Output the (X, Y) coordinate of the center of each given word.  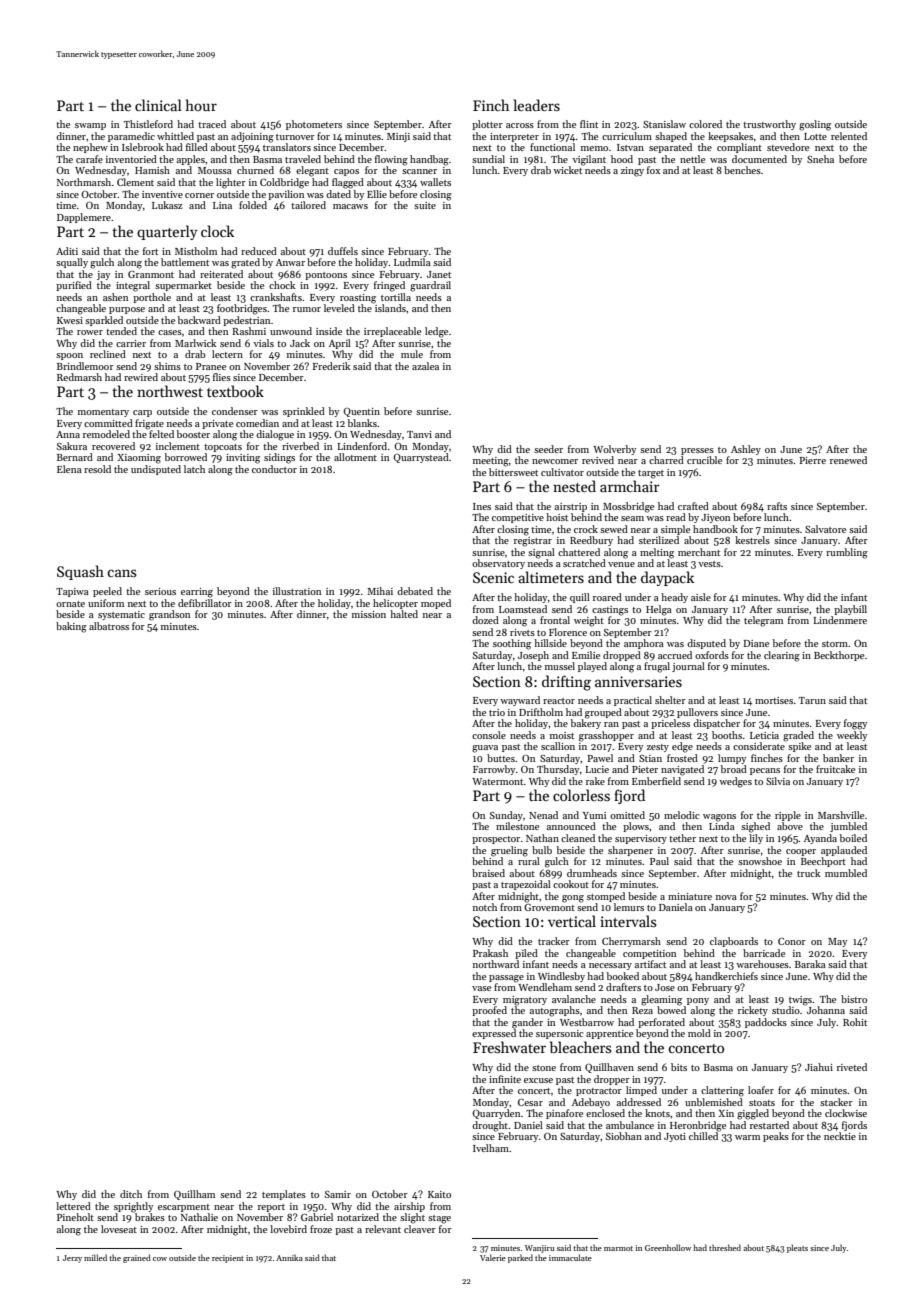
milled (95, 1257)
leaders (537, 105)
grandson (169, 615)
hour (201, 105)
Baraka (810, 964)
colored (705, 124)
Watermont (498, 781)
